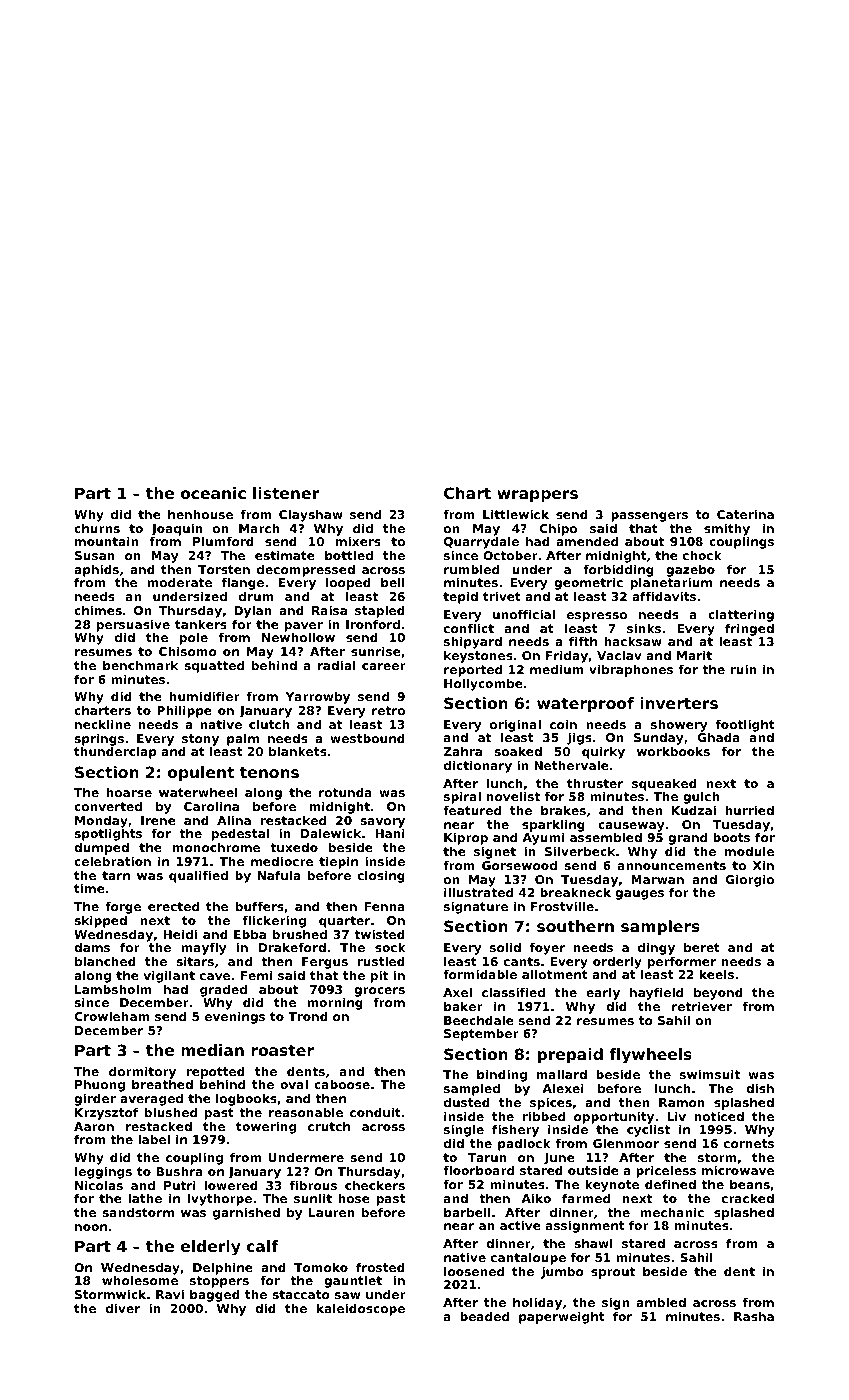 The height and width of the screenshot is (1400, 849). Describe the element at coordinates (308, 1016) in the screenshot. I see `Trond` at that location.
